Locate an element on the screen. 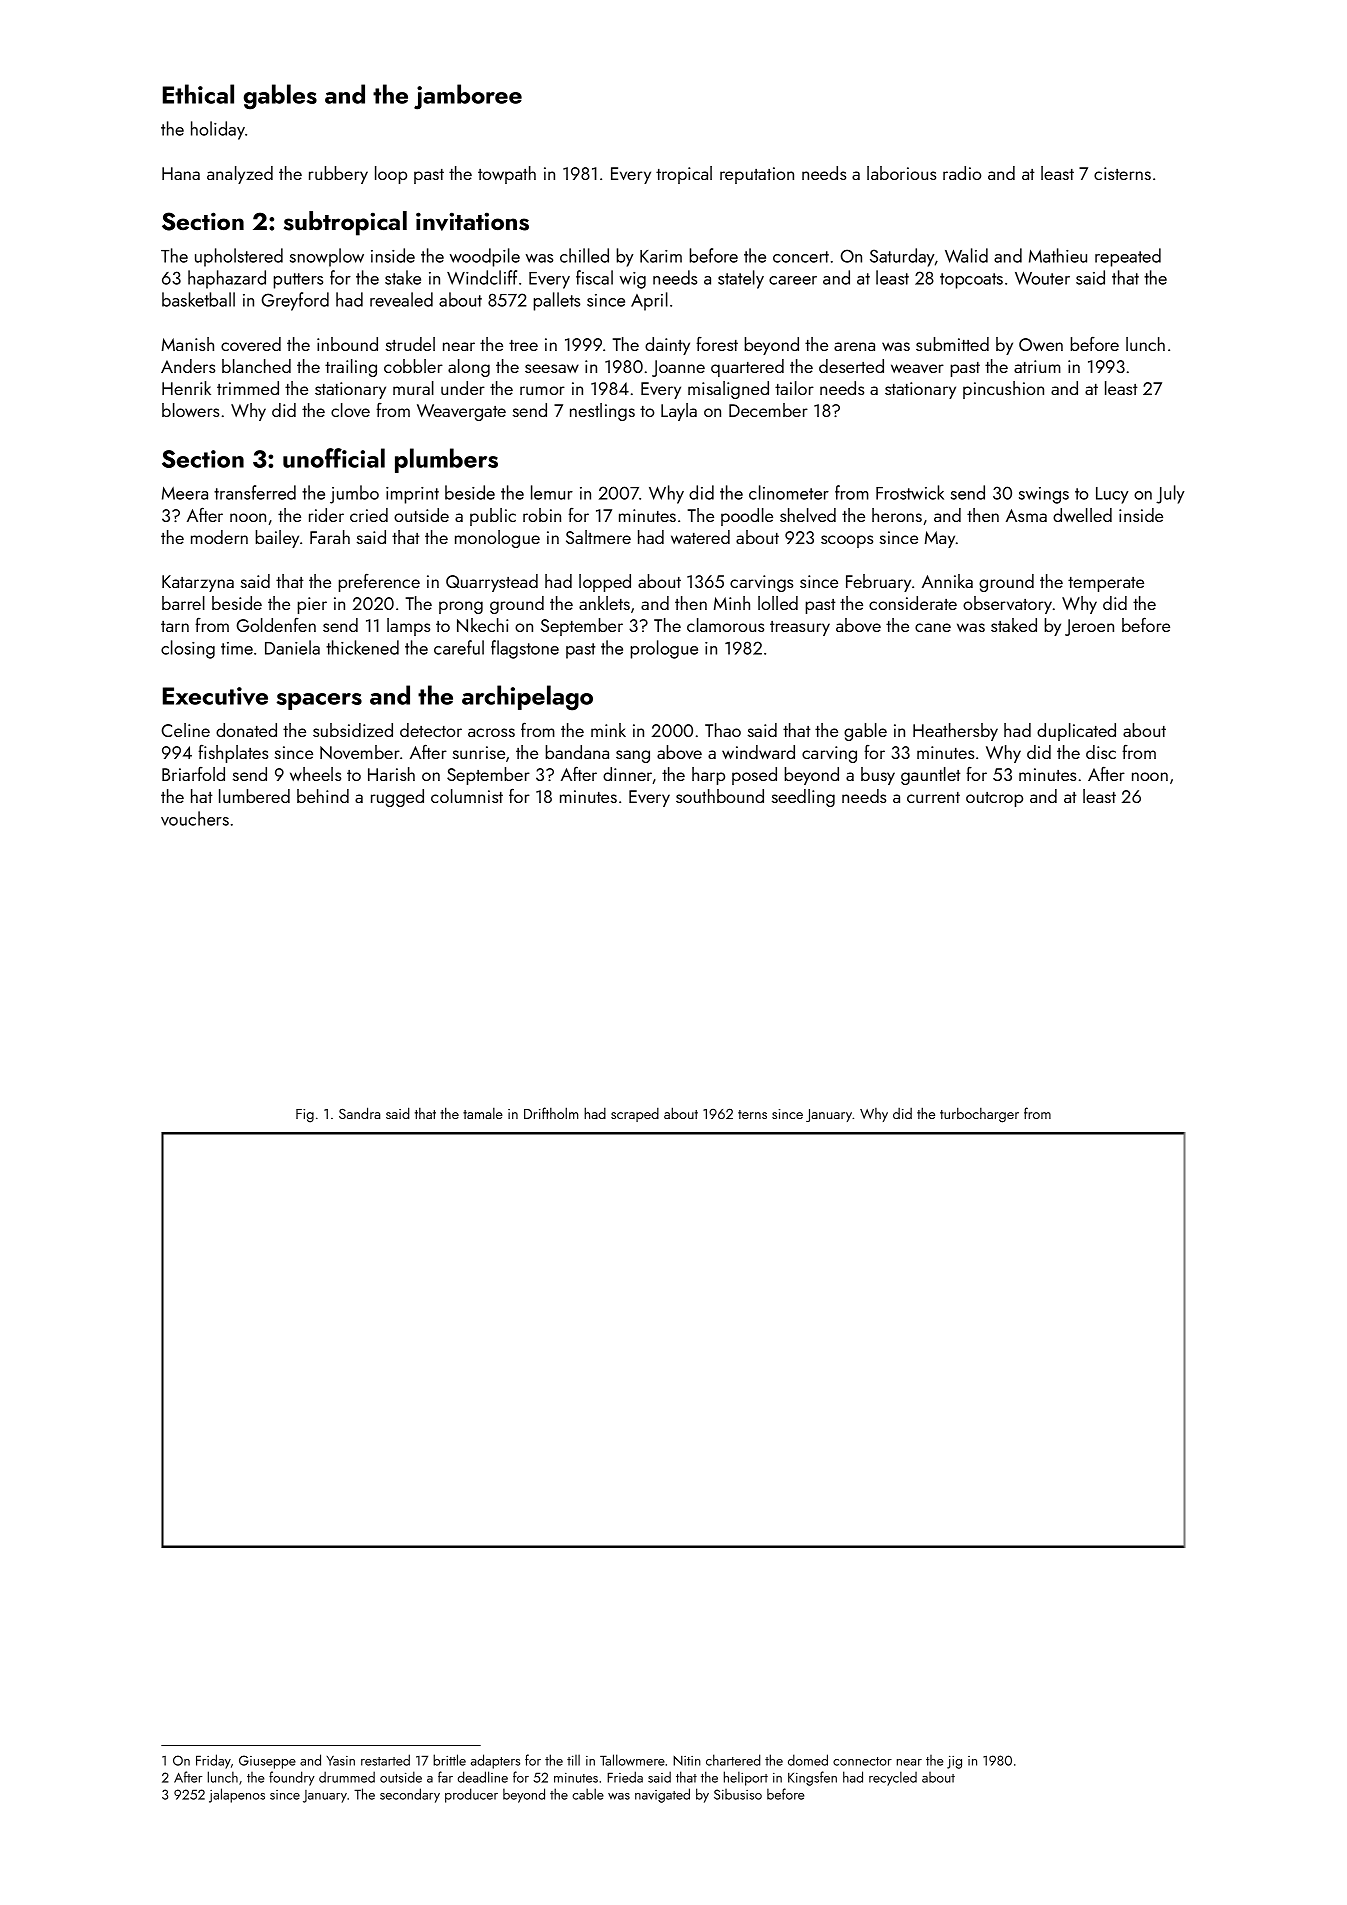 This screenshot has width=1347, height=1905. Ethical is located at coordinates (198, 94).
